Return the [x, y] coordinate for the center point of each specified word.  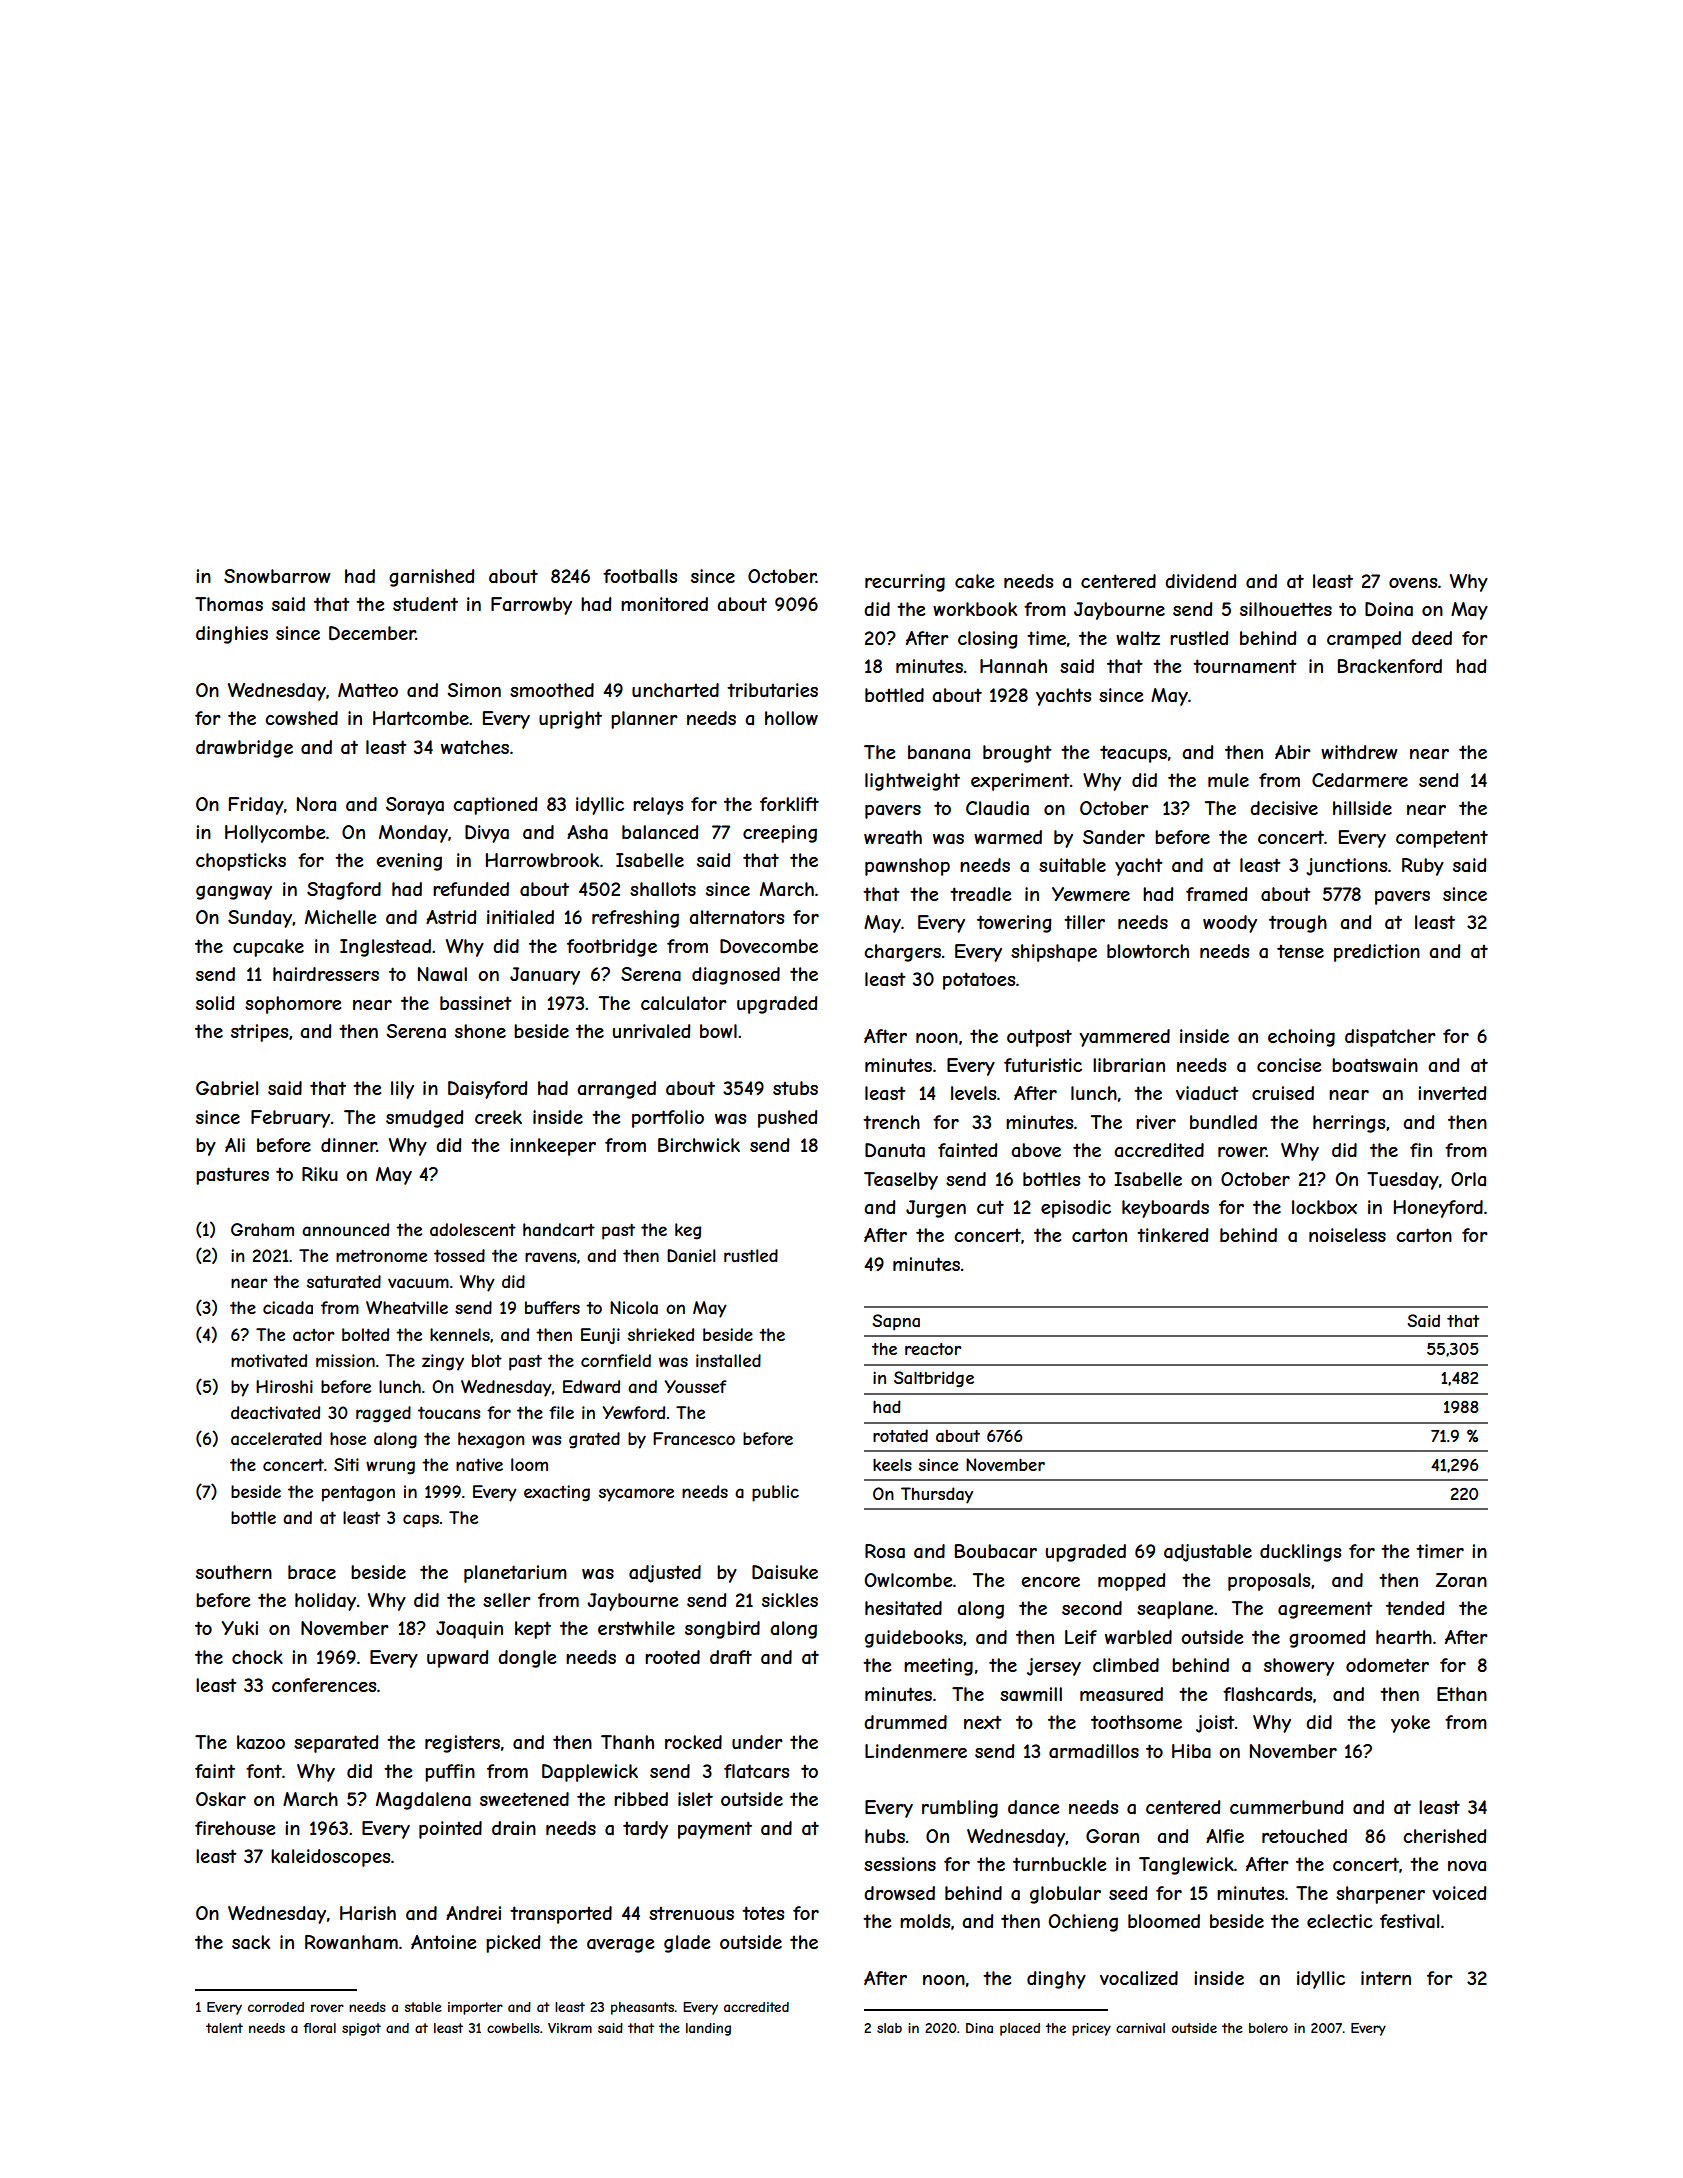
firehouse [235, 1828]
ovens [1413, 583]
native [479, 1464]
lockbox [1324, 1207]
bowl [718, 1031]
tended [1415, 1608]
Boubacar [996, 1551]
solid [215, 1003]
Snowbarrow [277, 576]
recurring [905, 583]
